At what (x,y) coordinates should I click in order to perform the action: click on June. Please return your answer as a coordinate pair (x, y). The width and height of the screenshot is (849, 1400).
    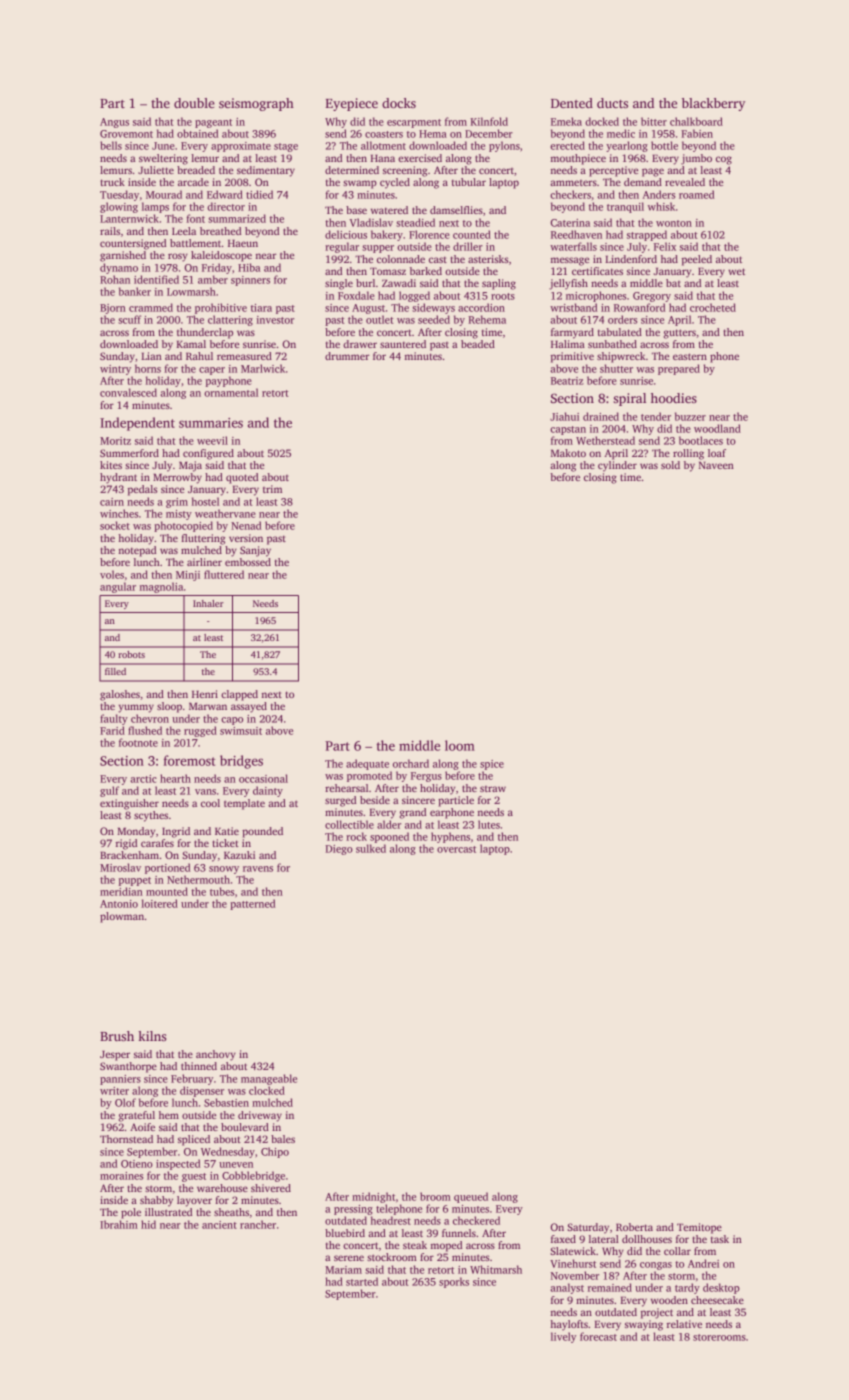
    Looking at the image, I should click on (163, 146).
